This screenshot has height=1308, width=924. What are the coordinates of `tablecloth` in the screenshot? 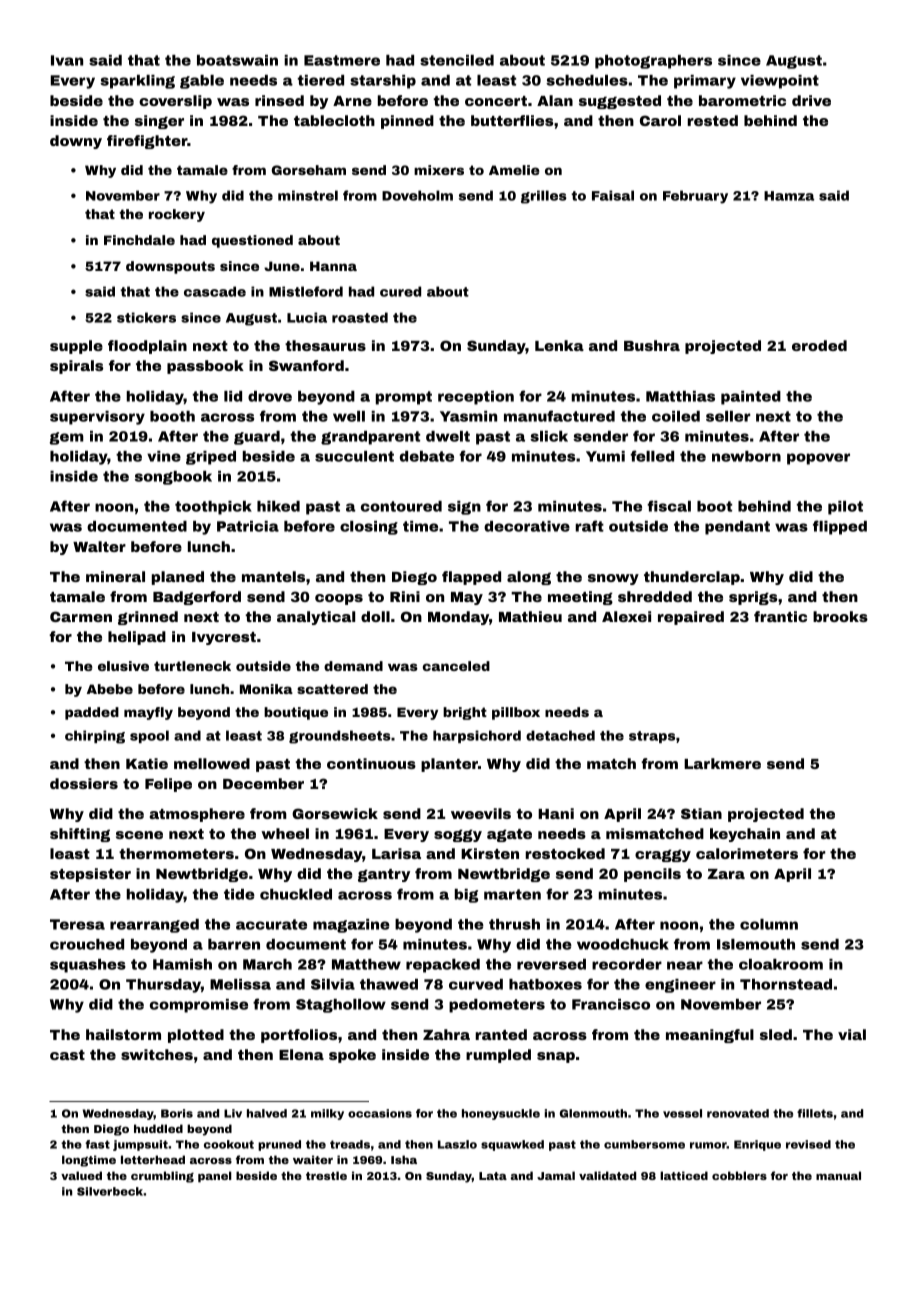 It's located at (334, 120).
